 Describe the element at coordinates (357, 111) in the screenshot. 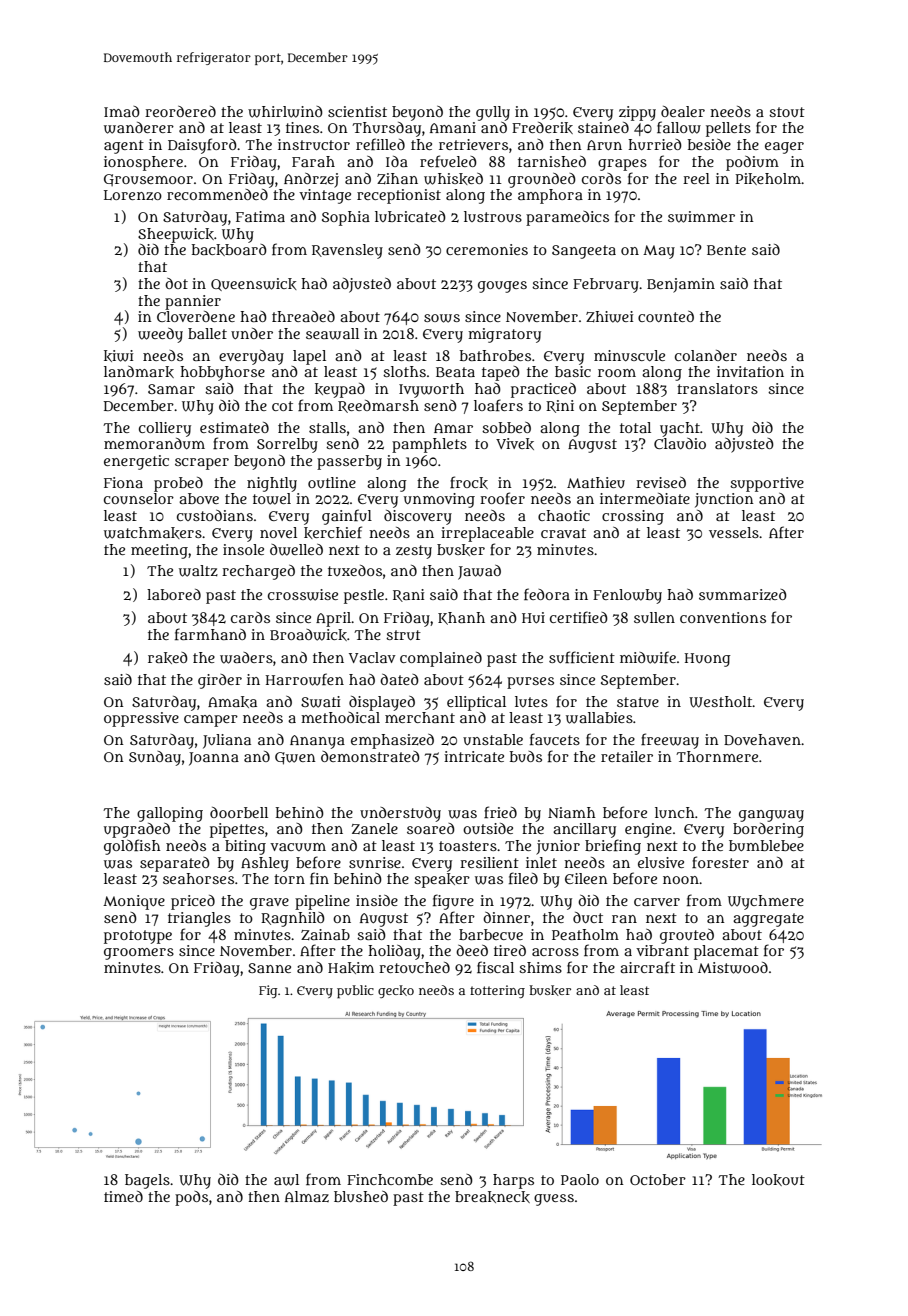

I see `scientist` at that location.
